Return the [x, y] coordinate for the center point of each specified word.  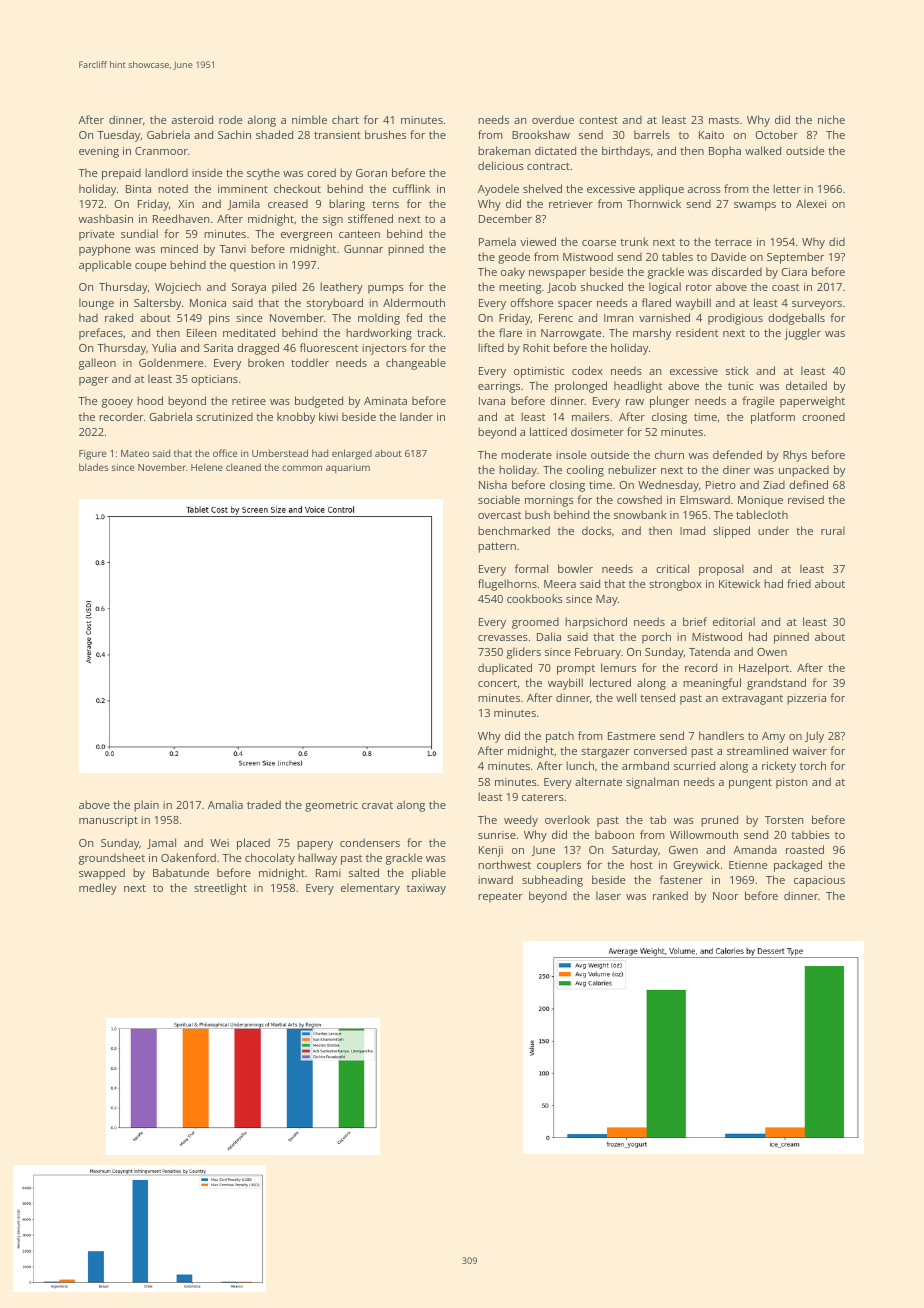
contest [598, 120]
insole [571, 454]
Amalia [225, 804]
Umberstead [280, 453]
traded [264, 804]
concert [497, 683]
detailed [806, 385]
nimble [309, 119]
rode [230, 119]
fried [799, 583]
